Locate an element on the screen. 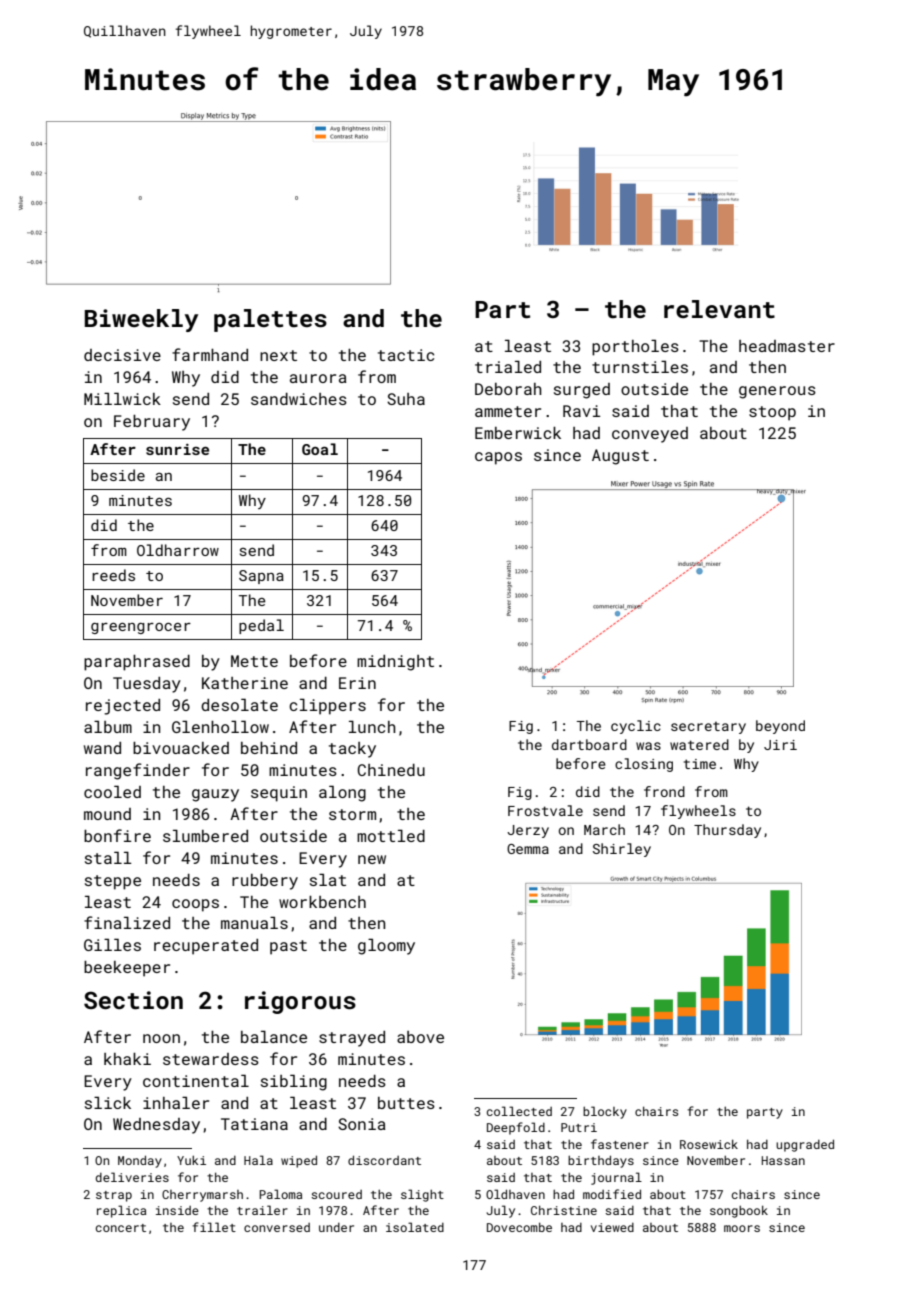 This screenshot has width=924, height=1308. gauzy is located at coordinates (215, 795).
